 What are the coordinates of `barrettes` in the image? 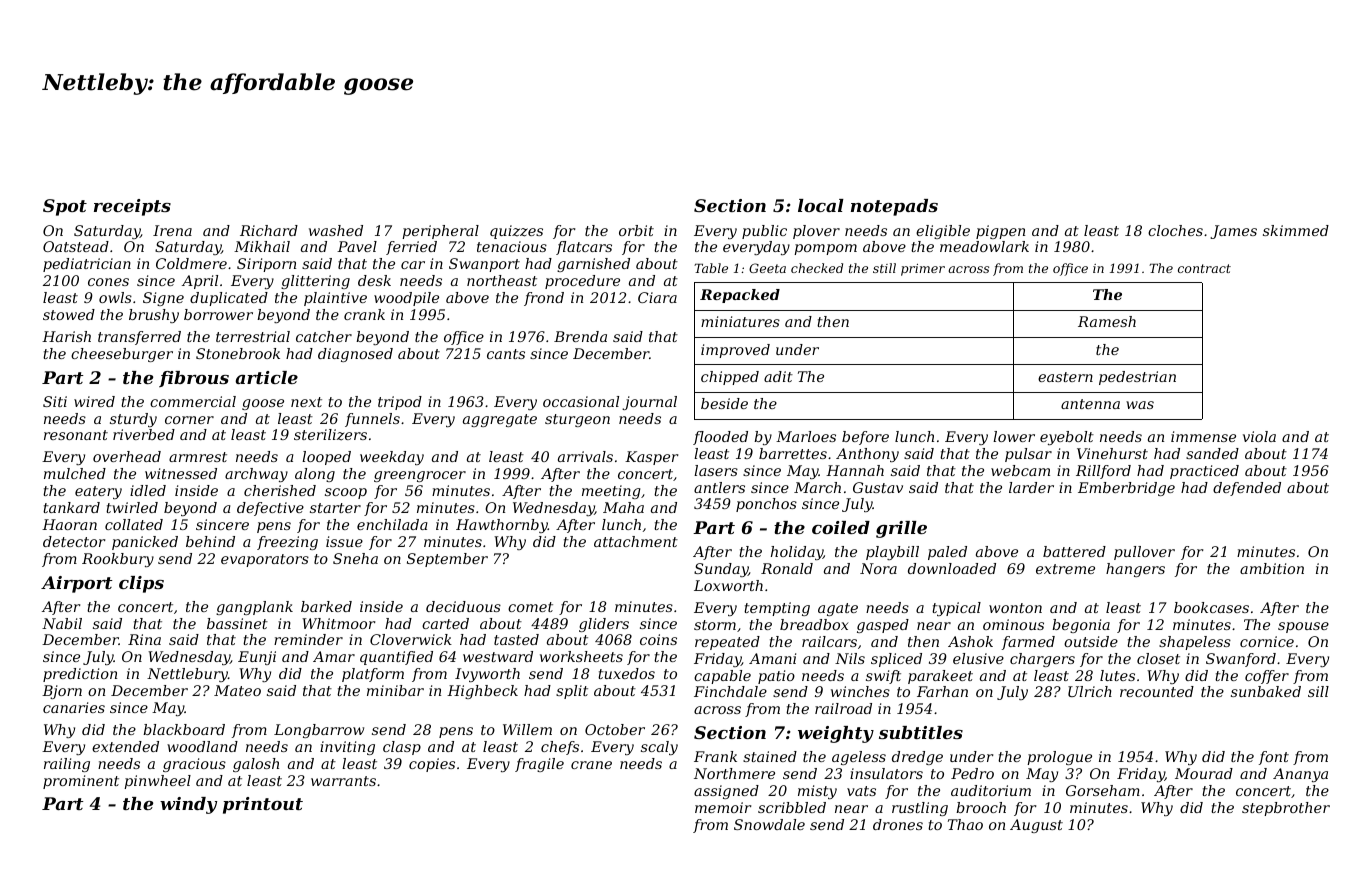 It's located at (793, 453).
